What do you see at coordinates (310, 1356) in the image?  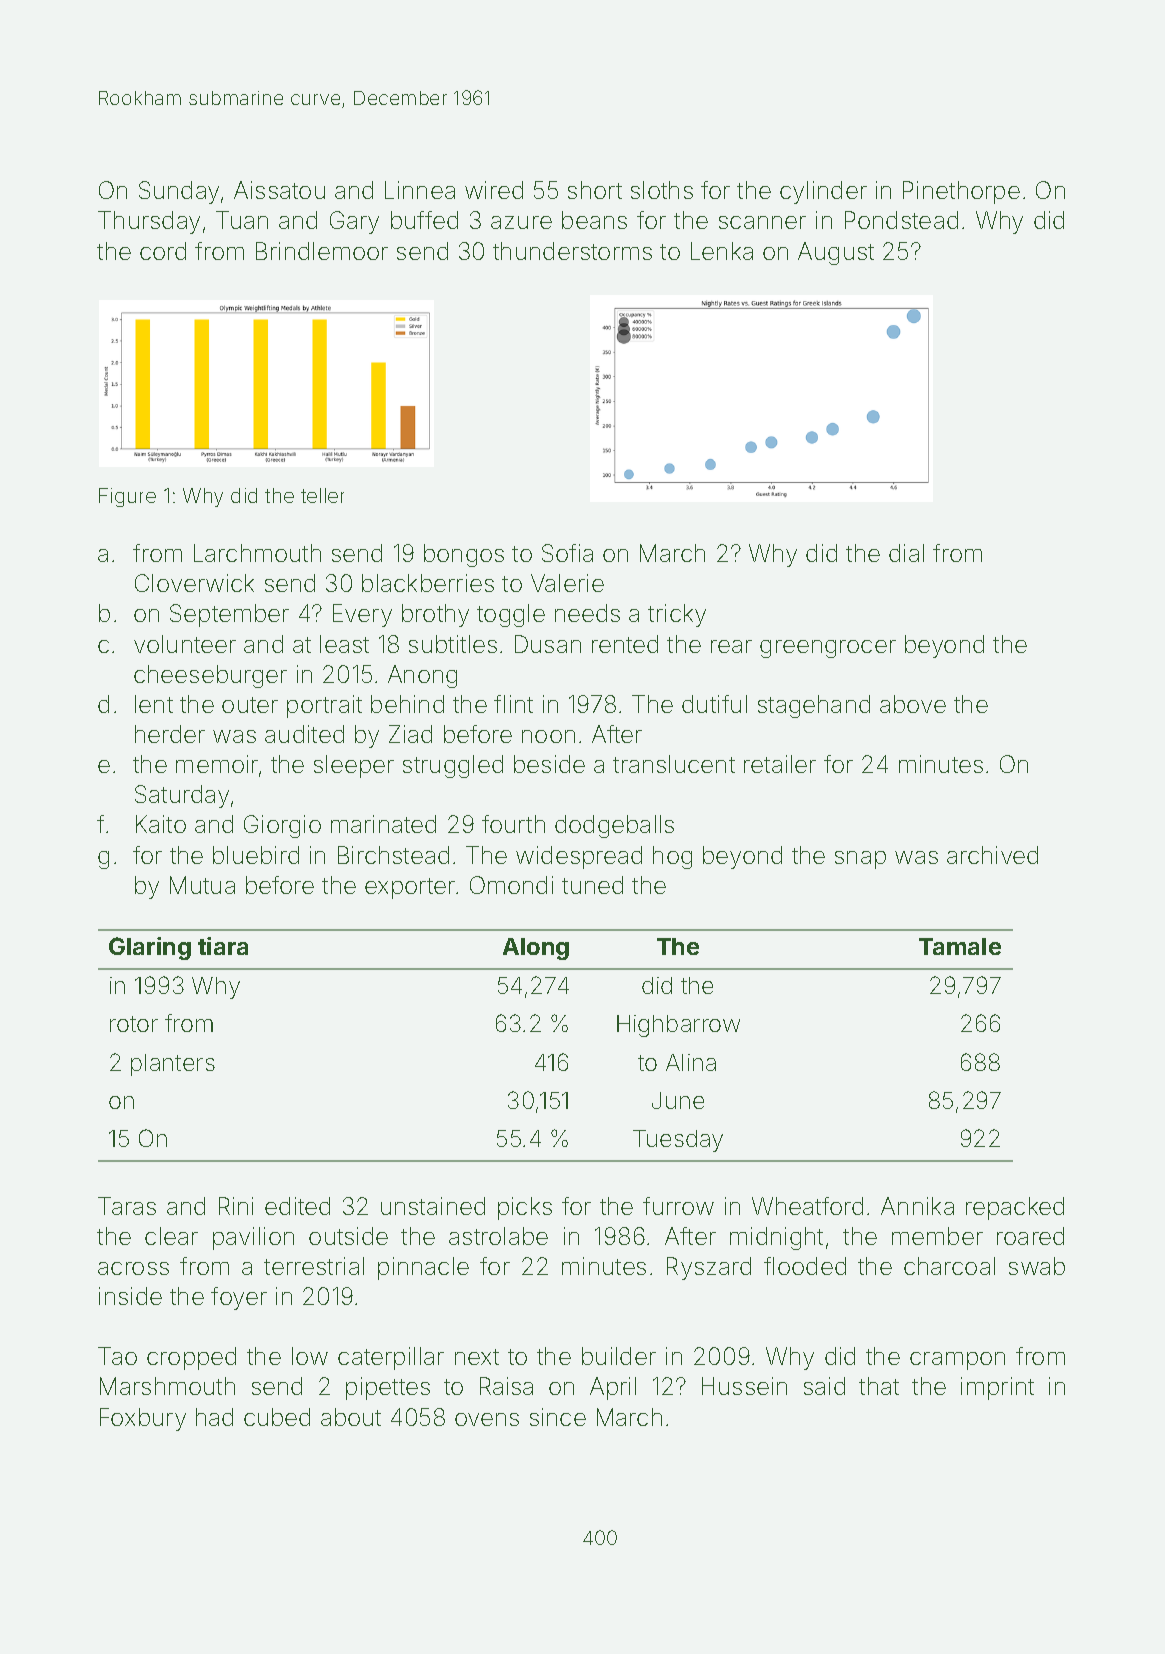 I see `low` at bounding box center [310, 1356].
